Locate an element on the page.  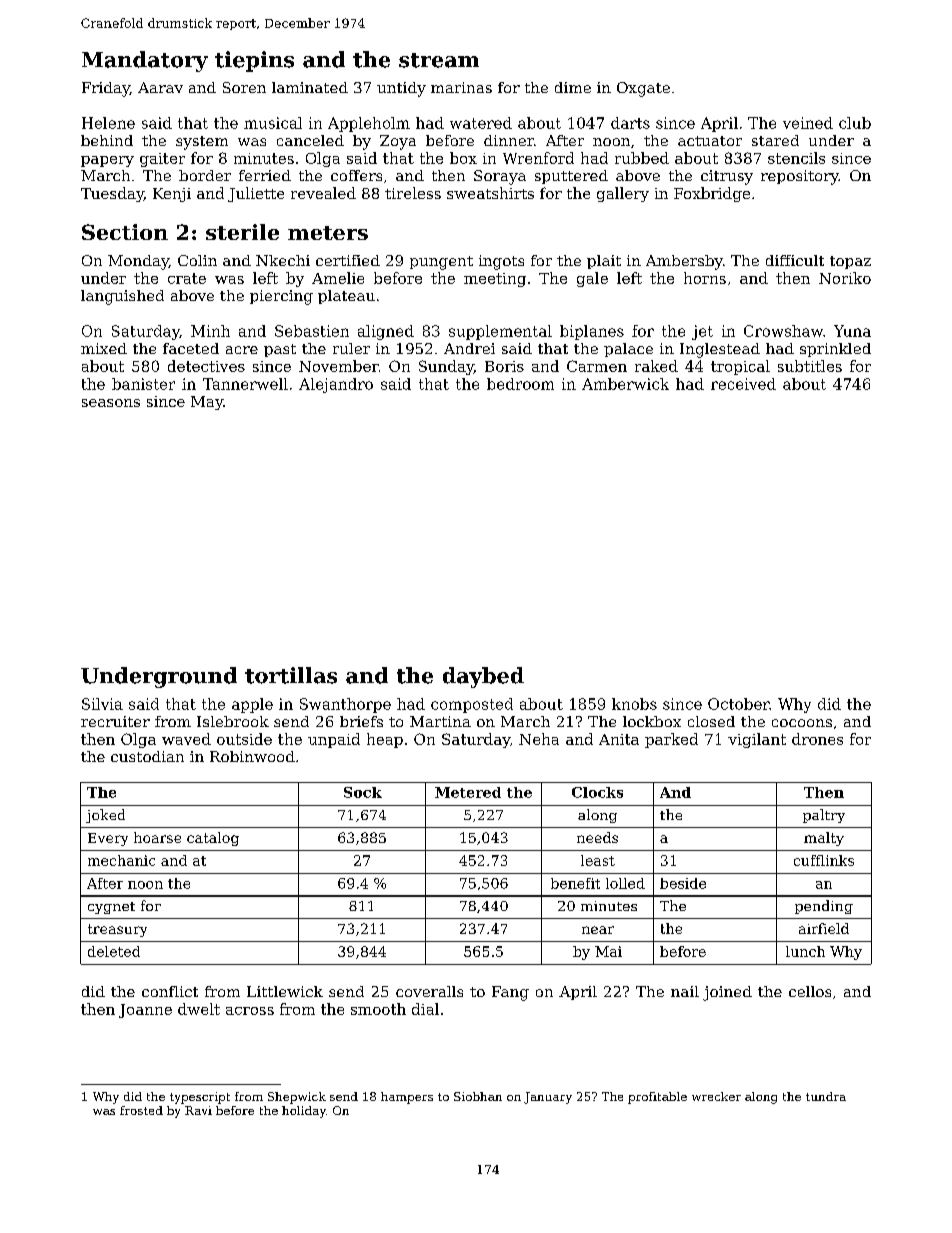
veined is located at coordinates (808, 123).
